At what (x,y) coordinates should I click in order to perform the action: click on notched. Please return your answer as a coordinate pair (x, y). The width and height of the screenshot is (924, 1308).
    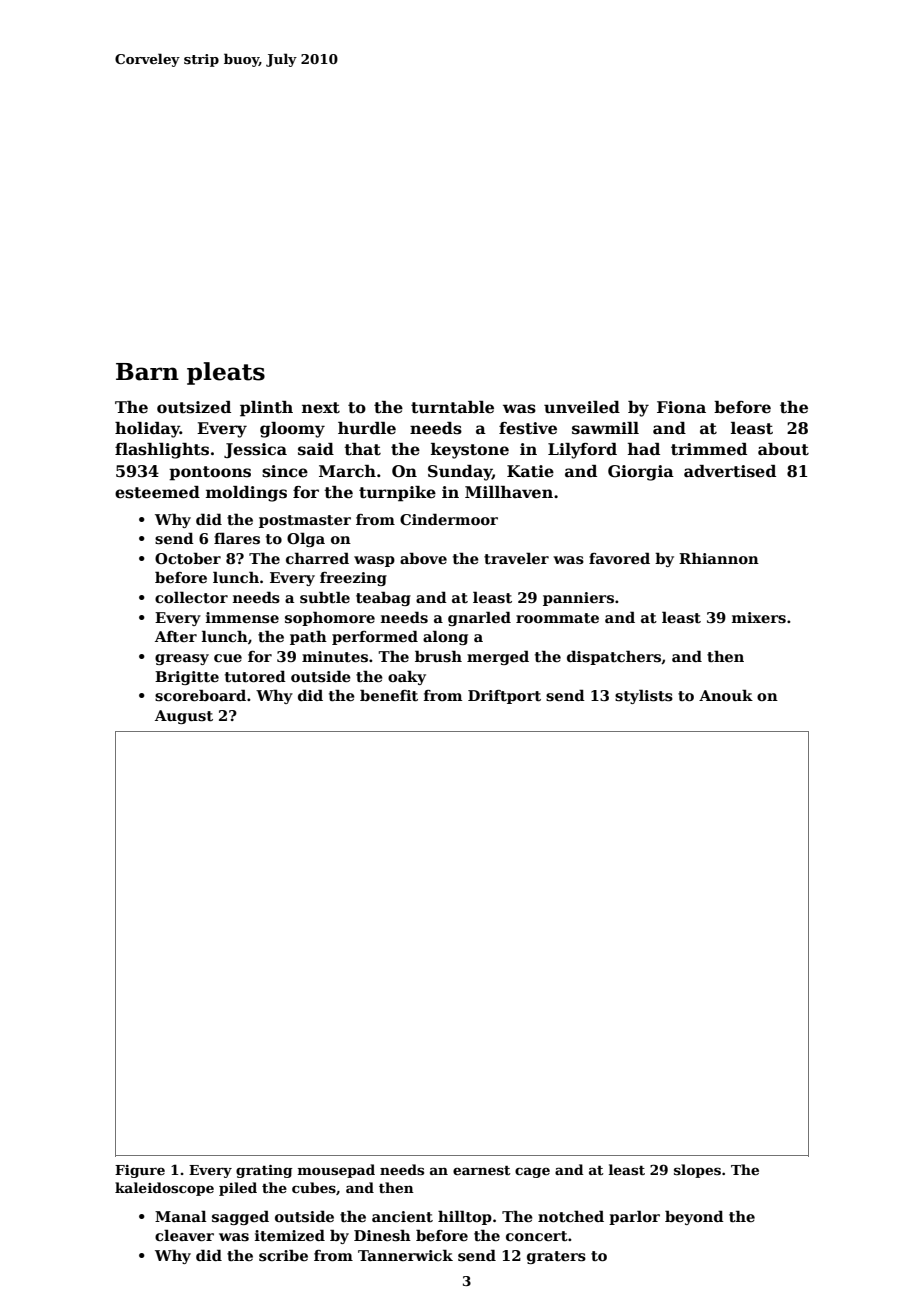
    Looking at the image, I should click on (571, 1216).
